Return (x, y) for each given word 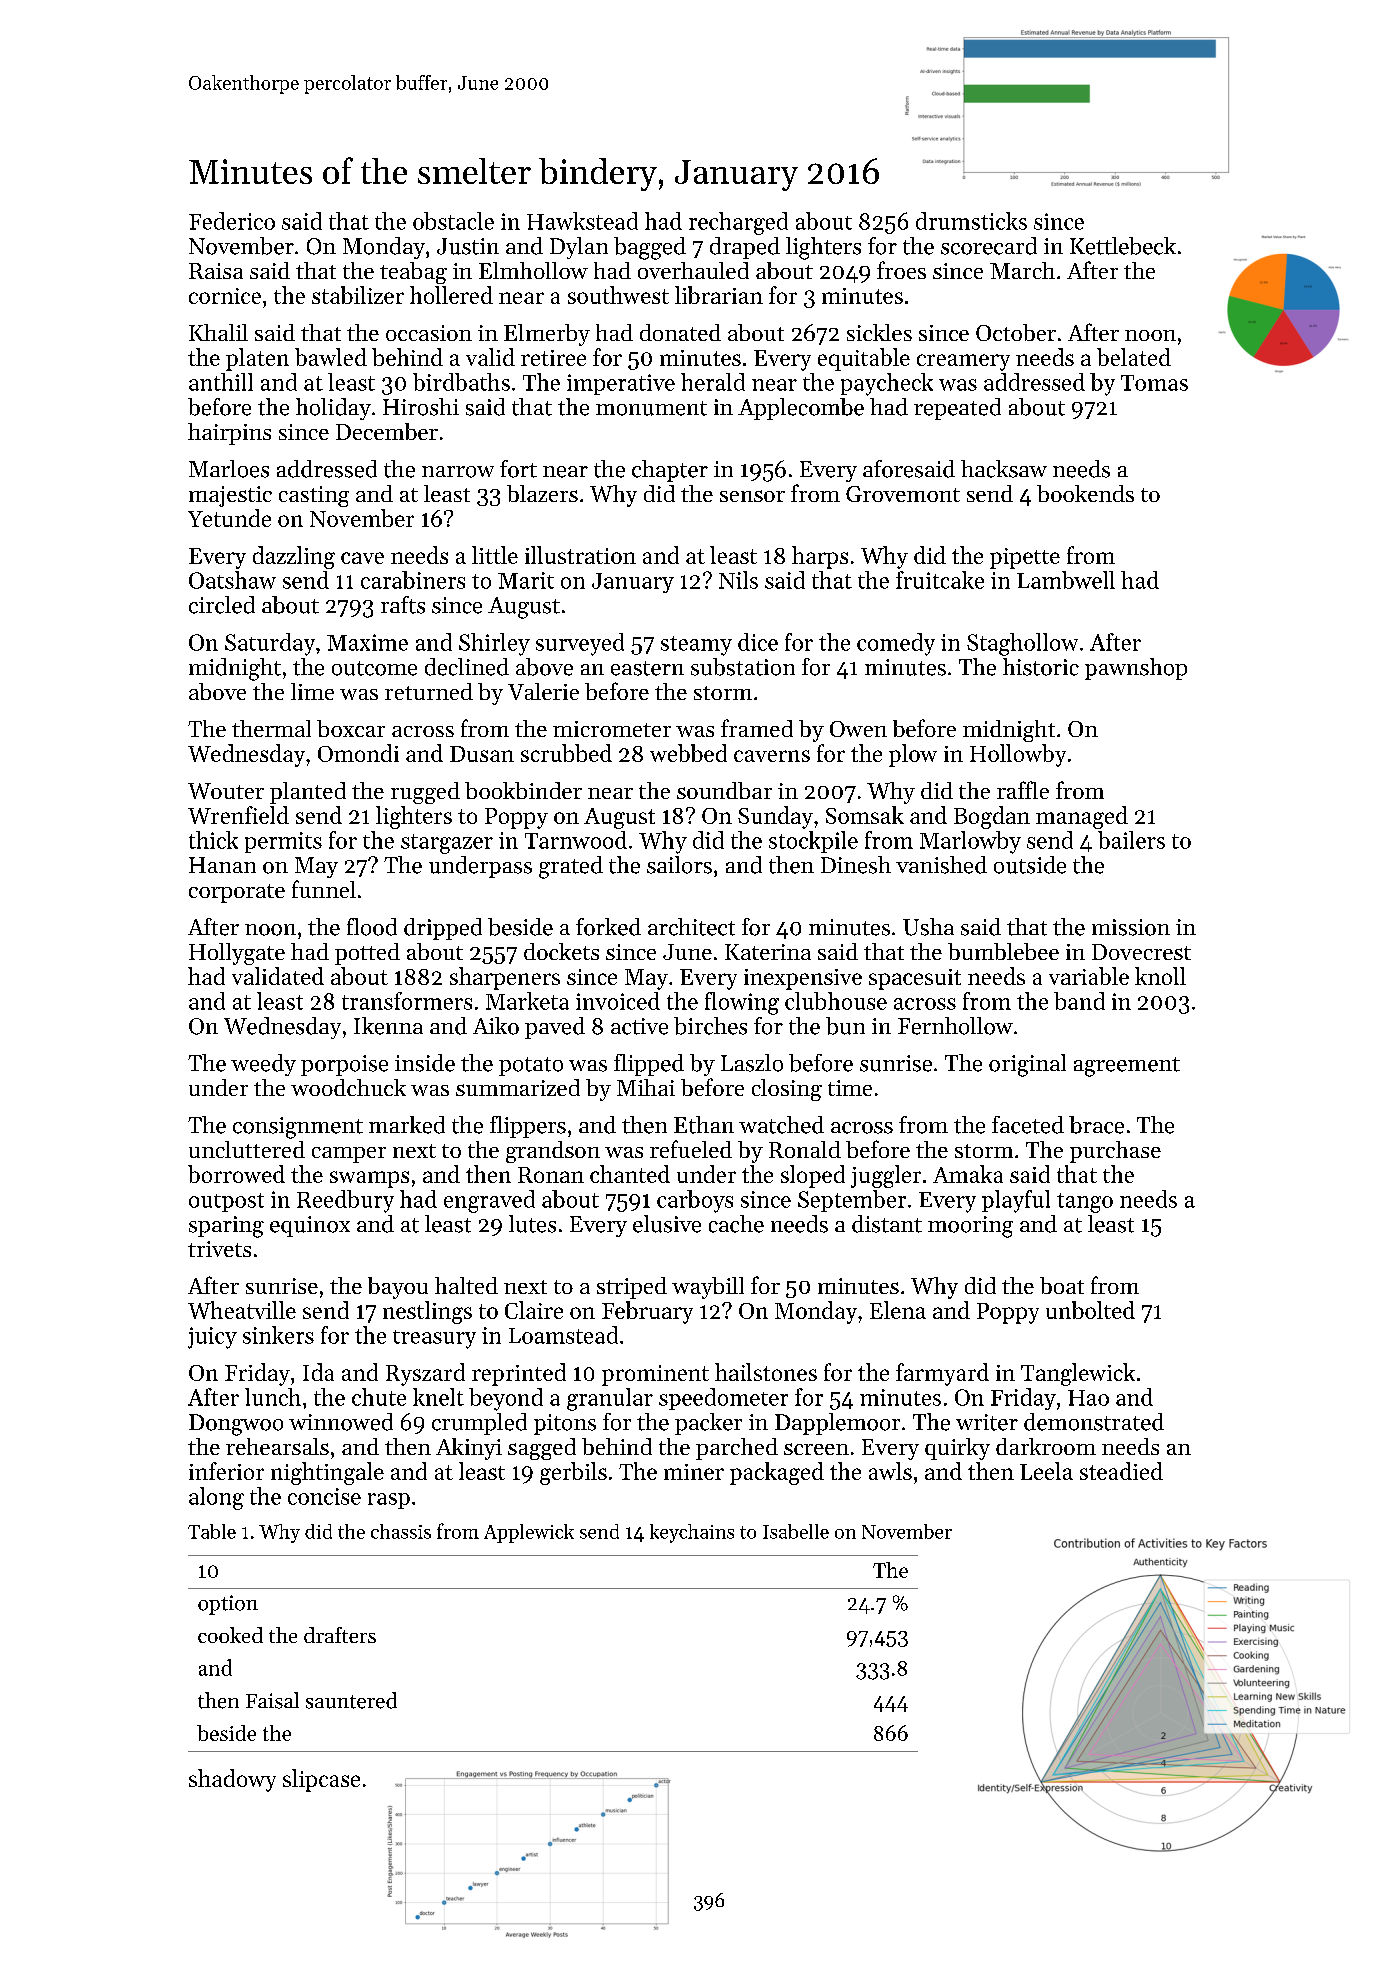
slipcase (321, 1780)
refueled (691, 1149)
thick (213, 840)
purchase (1115, 1152)
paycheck (887, 384)
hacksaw (1004, 469)
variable (1089, 976)
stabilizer (358, 295)
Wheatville (242, 1310)
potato (531, 1066)
